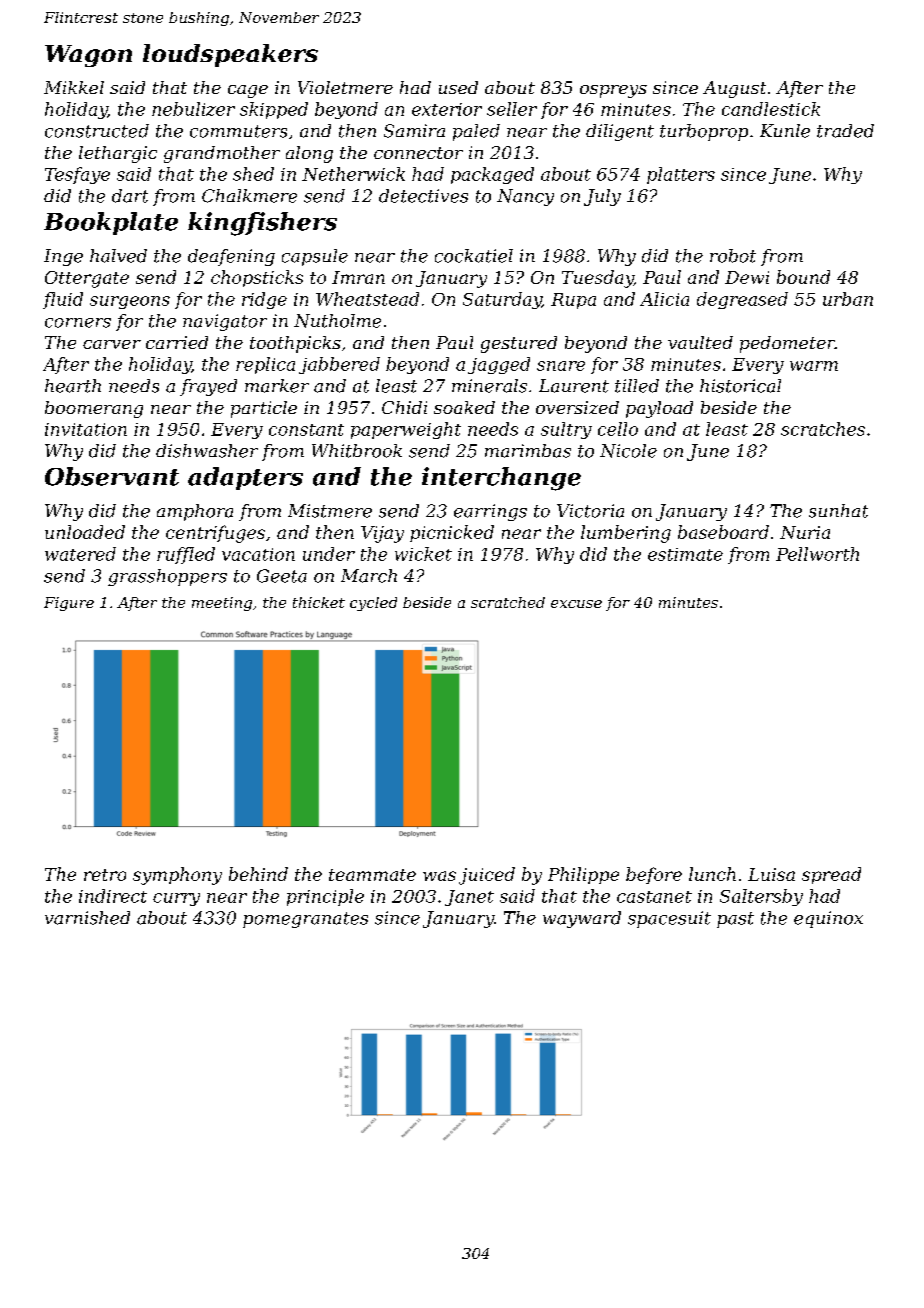 Image resolution: width=924 pixels, height=1308 pixels. What do you see at coordinates (831, 875) in the screenshot?
I see `spread` at bounding box center [831, 875].
